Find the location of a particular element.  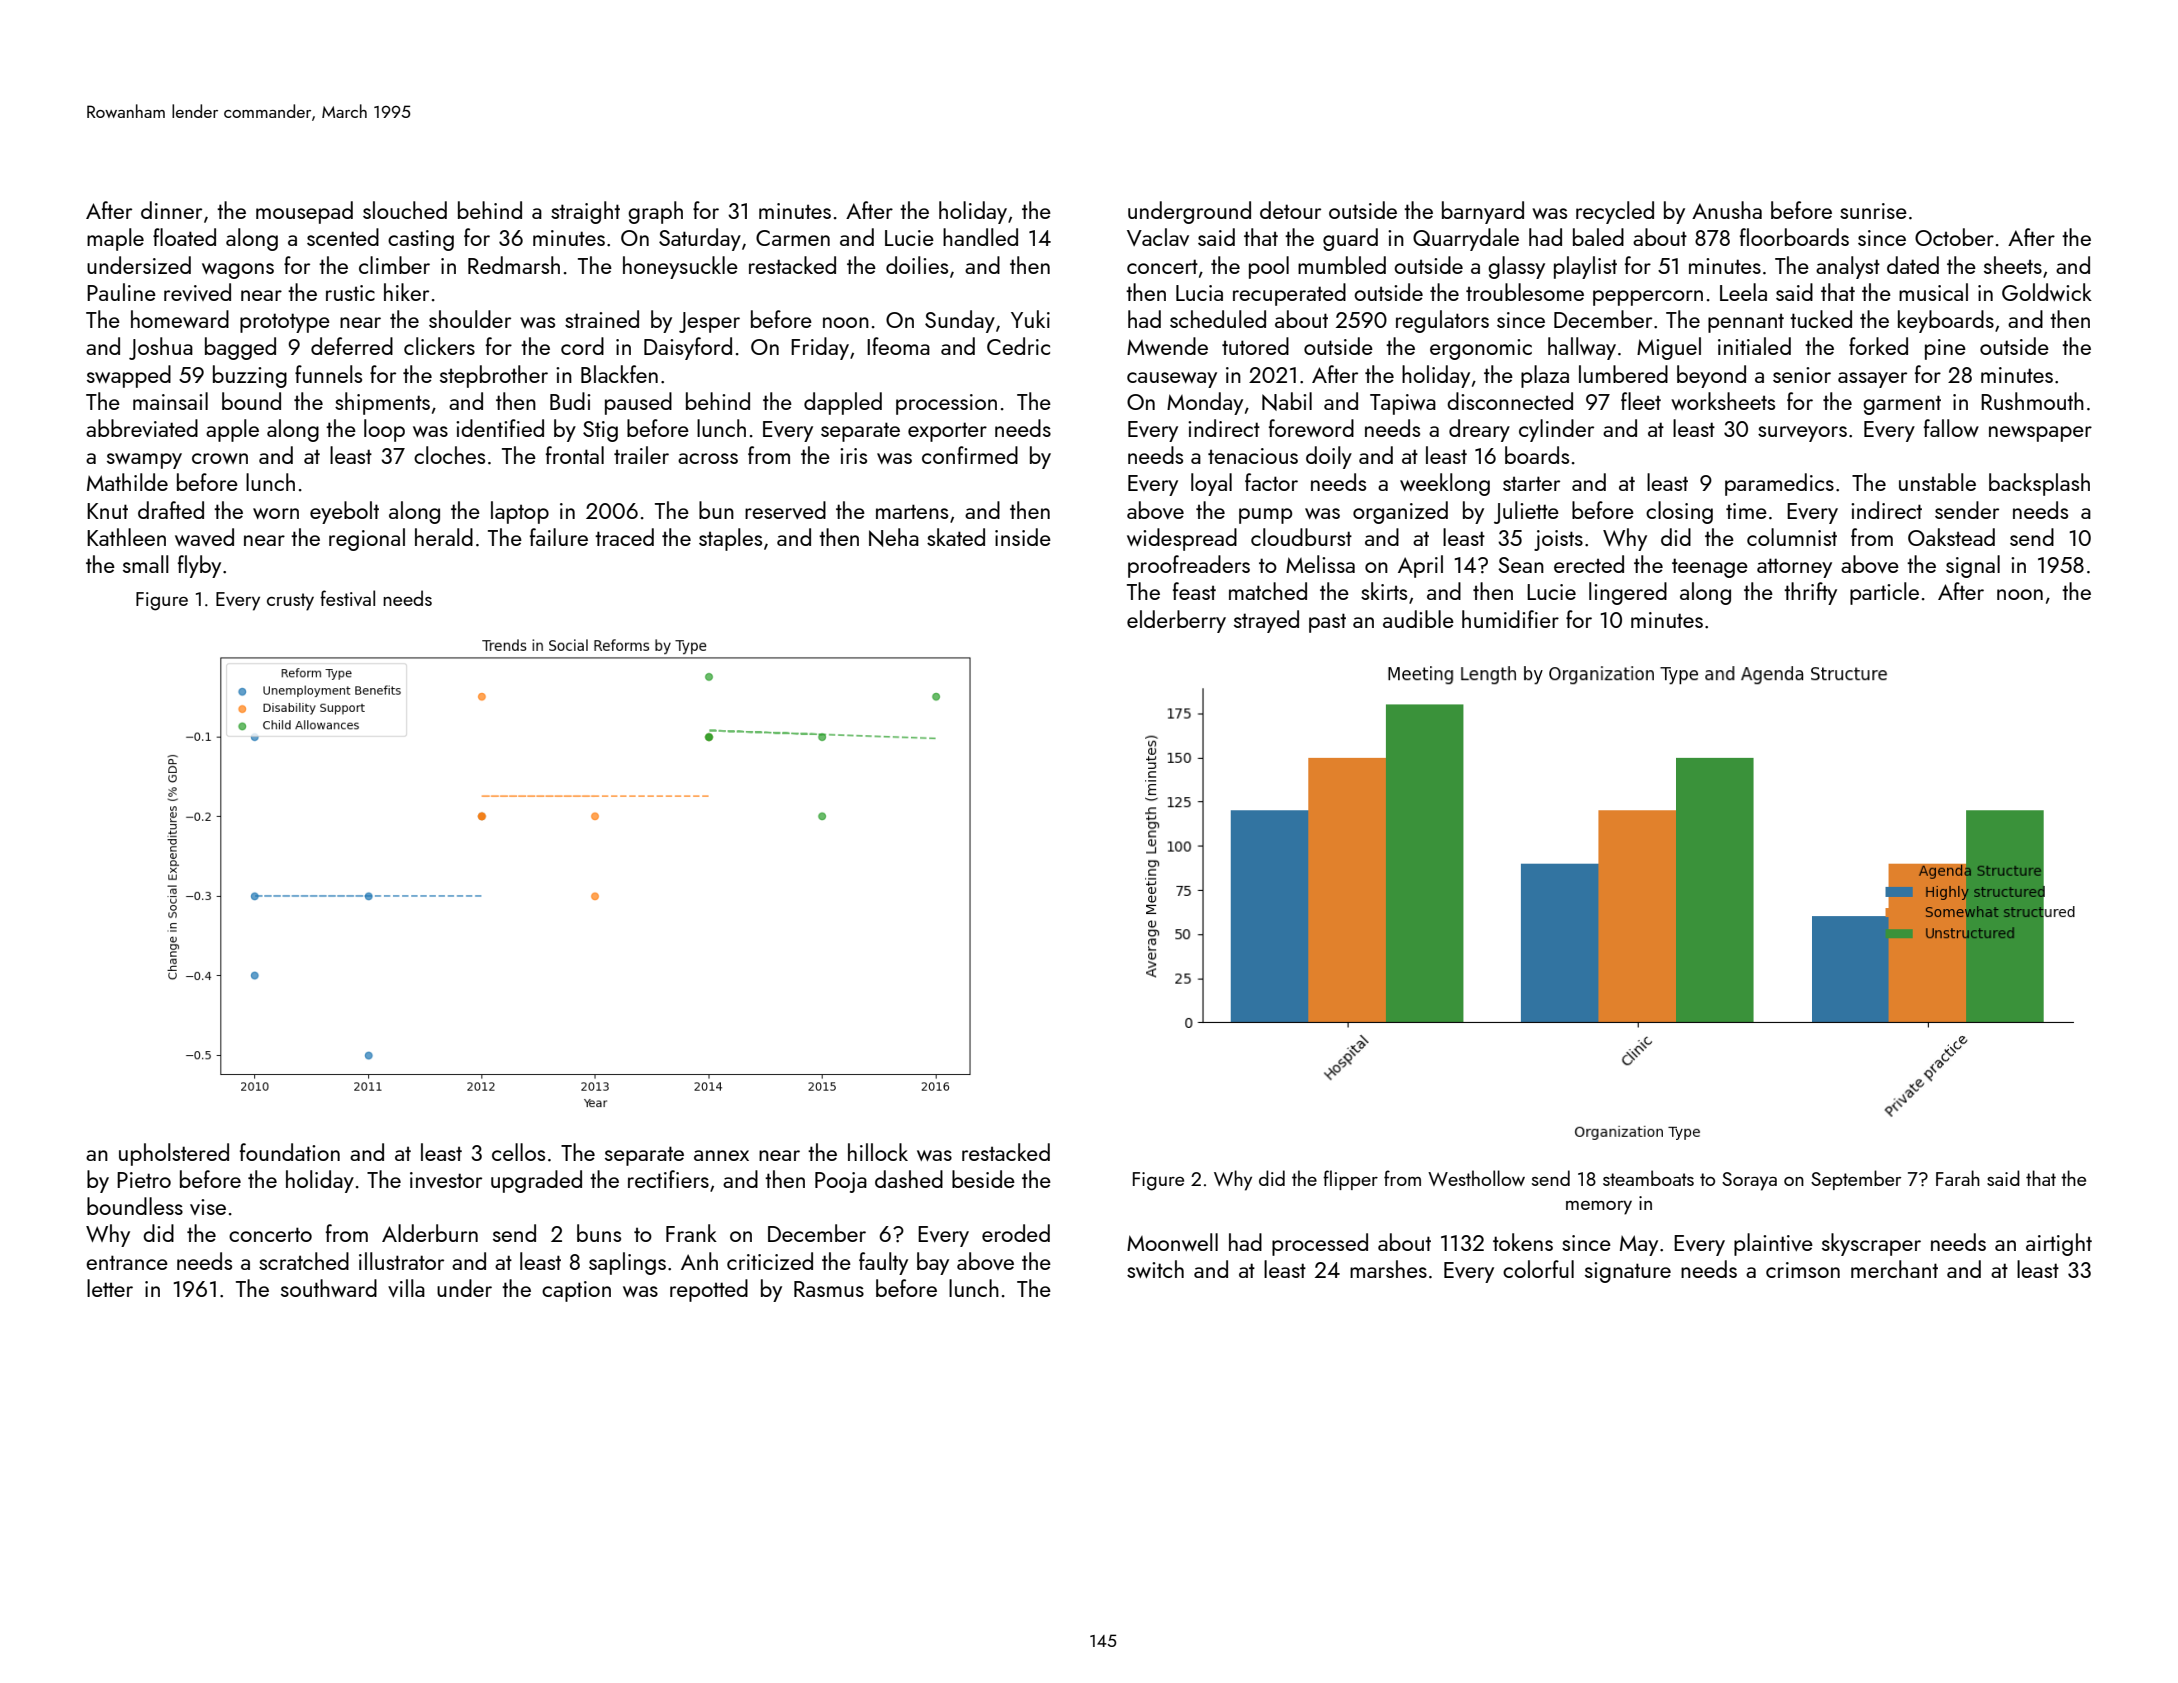

past is located at coordinates (1327, 623).
